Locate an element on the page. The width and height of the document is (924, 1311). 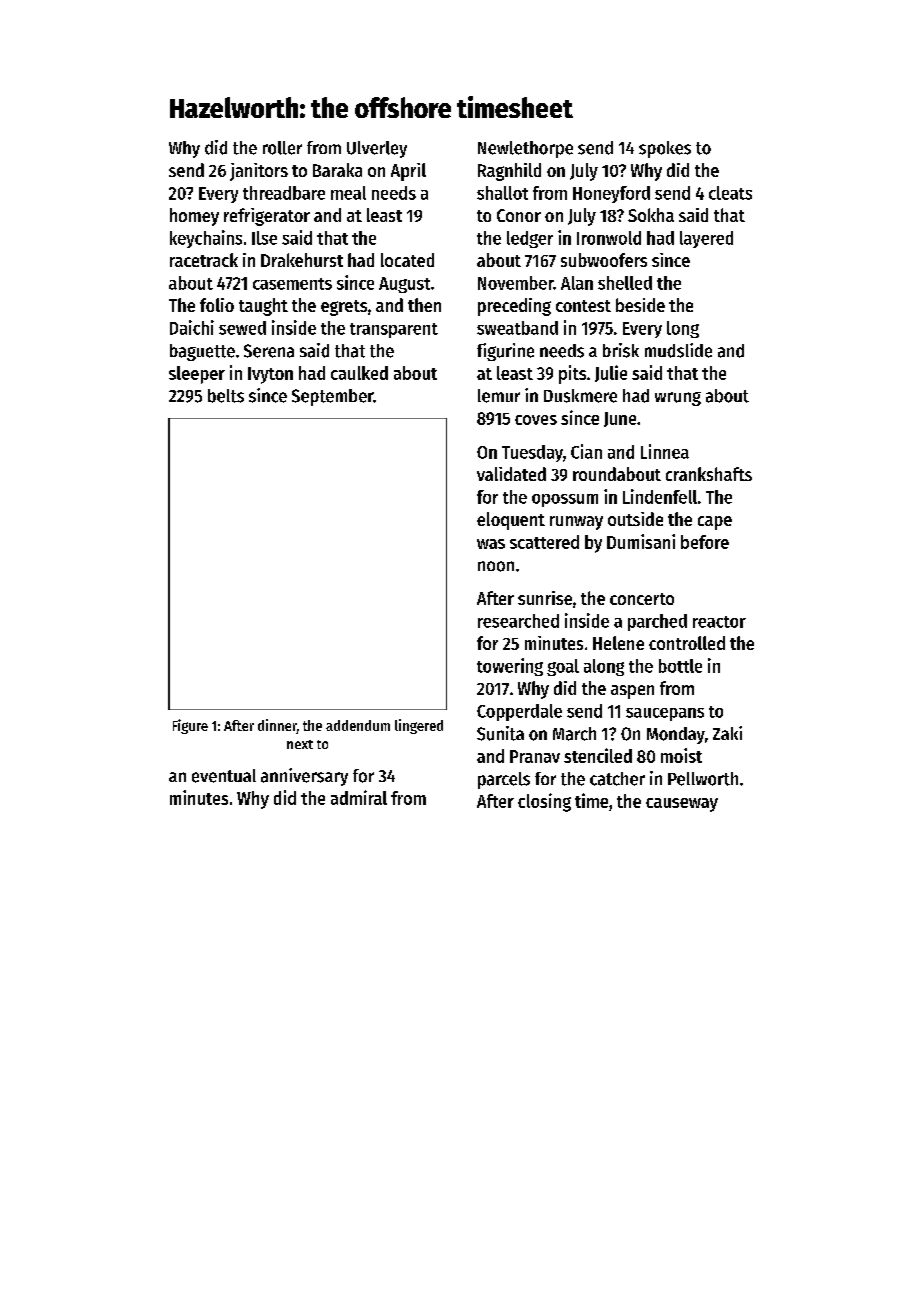
belts is located at coordinates (226, 396).
